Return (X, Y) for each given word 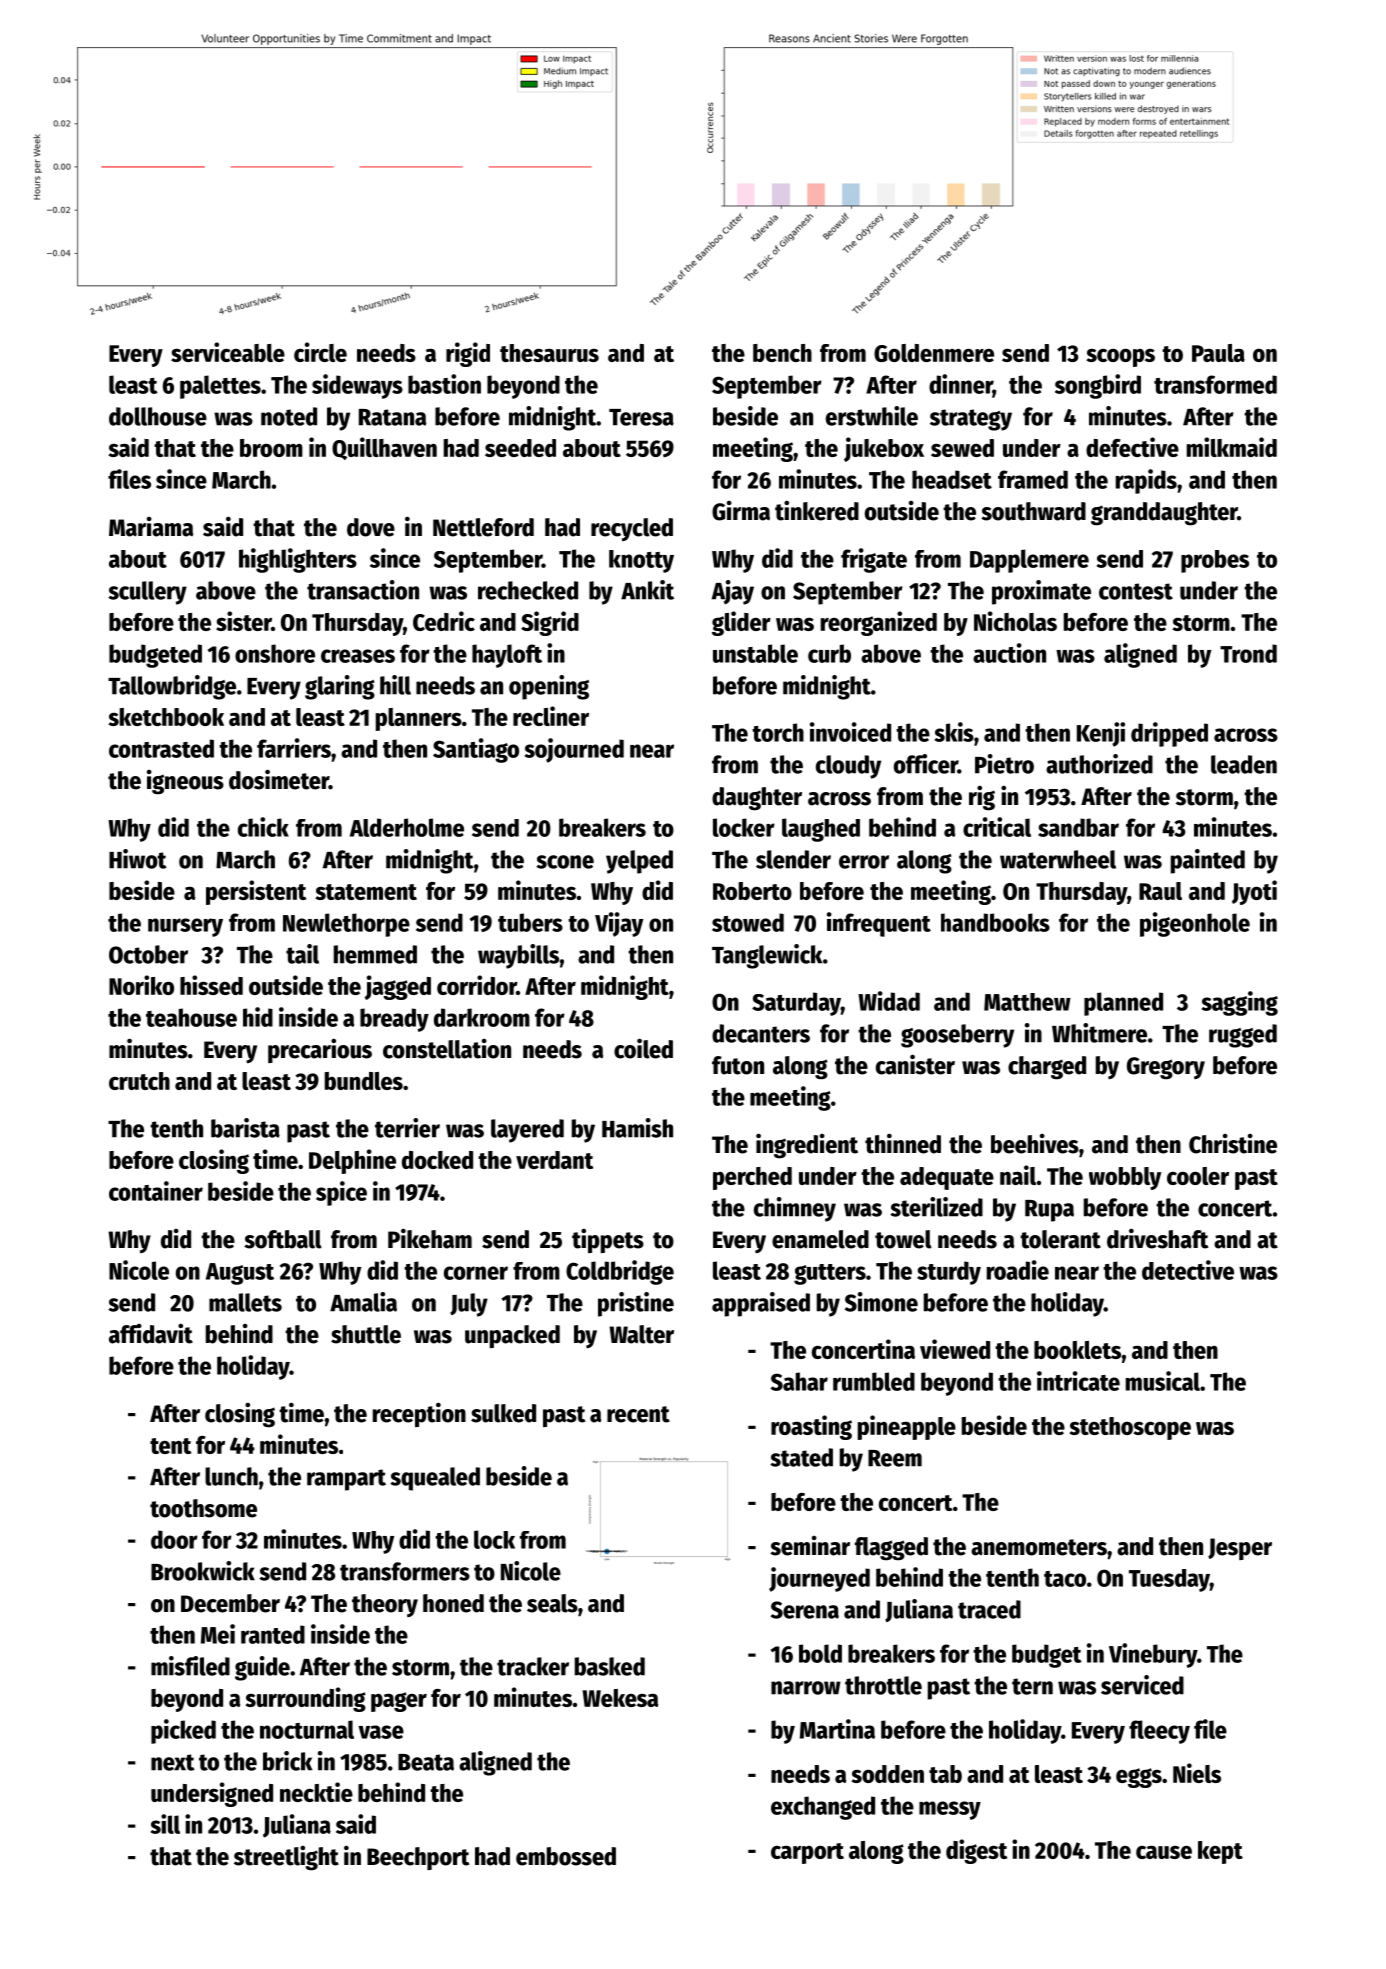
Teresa (641, 417)
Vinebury (1153, 1655)
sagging (1240, 1003)
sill (165, 1824)
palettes (220, 387)
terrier (407, 1128)
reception (419, 1414)
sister (243, 621)
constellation (447, 1049)
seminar (810, 1546)
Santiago (476, 750)
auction (1009, 653)
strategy (971, 420)
